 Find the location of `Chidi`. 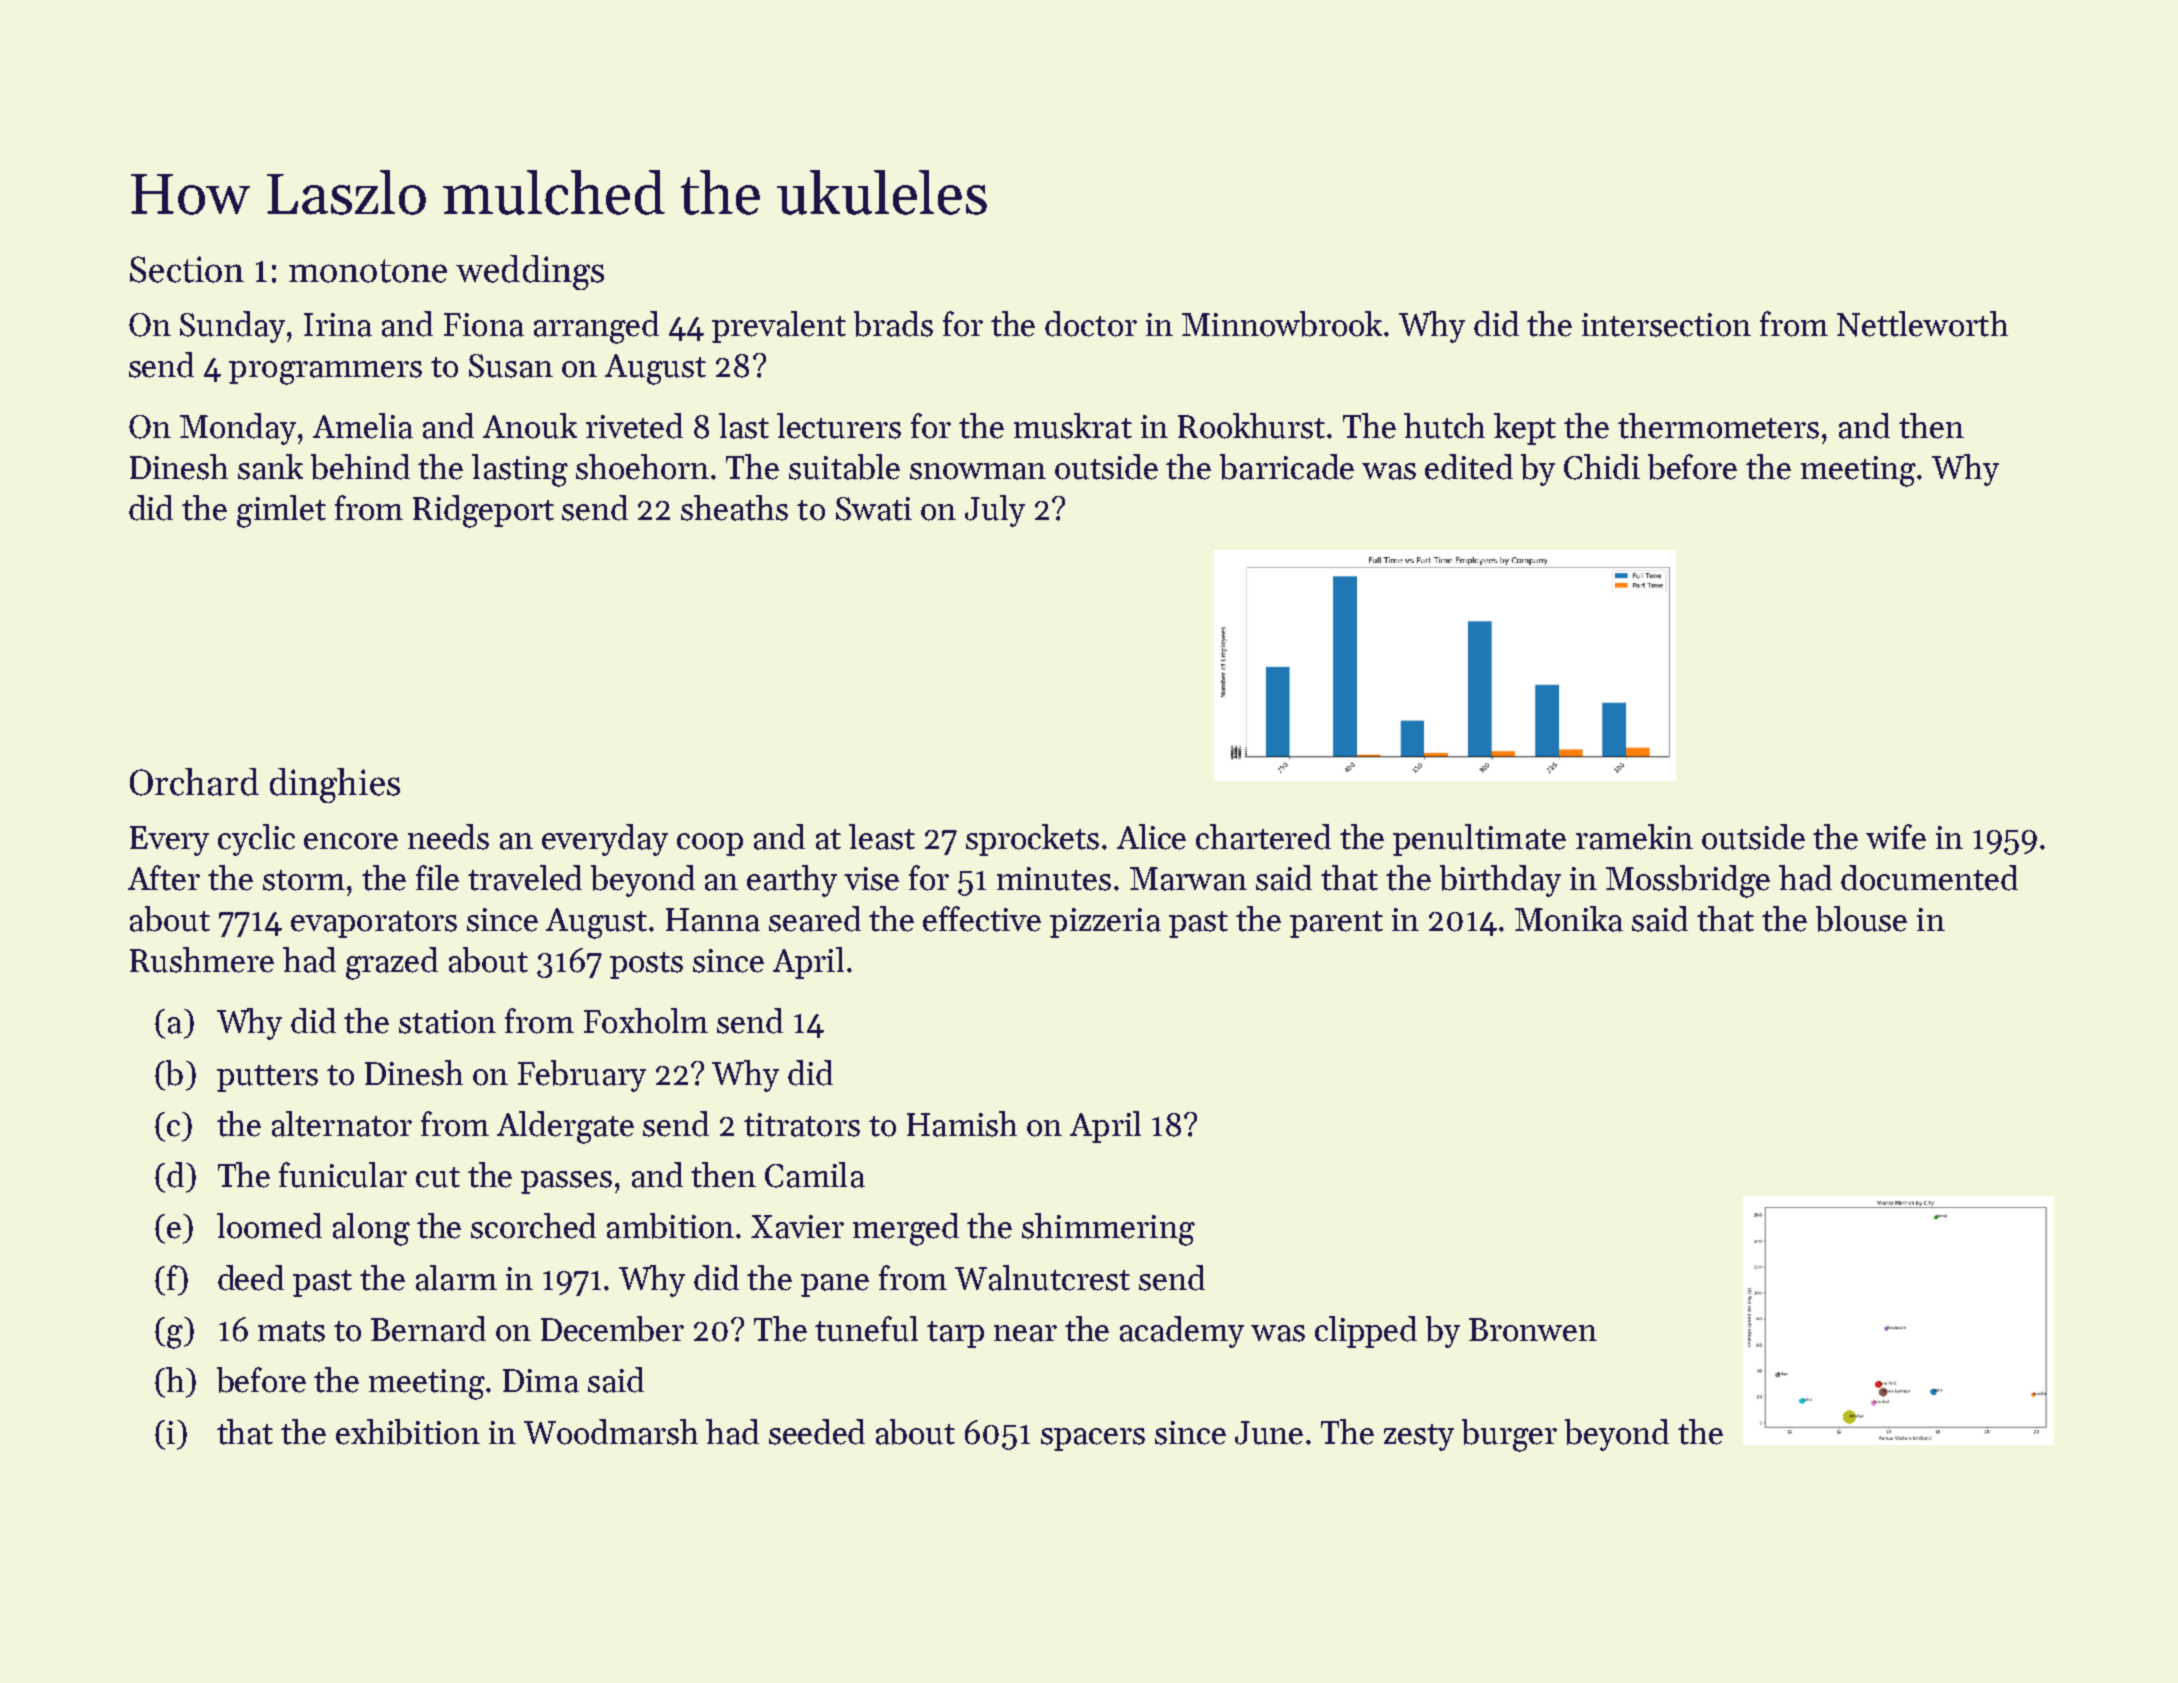

Chidi is located at coordinates (1602, 467).
